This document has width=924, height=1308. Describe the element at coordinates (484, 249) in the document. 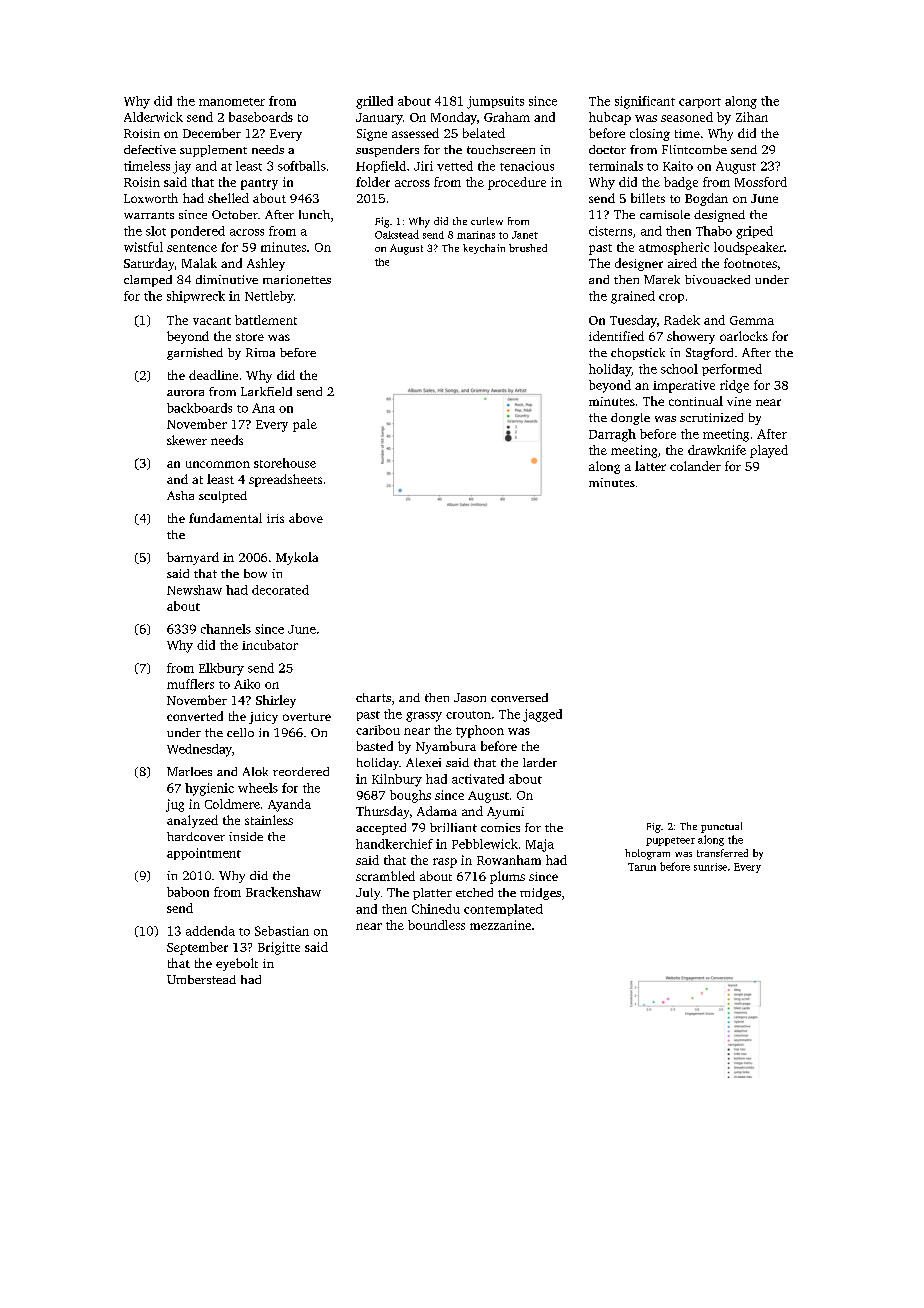

I see `keychain` at that location.
